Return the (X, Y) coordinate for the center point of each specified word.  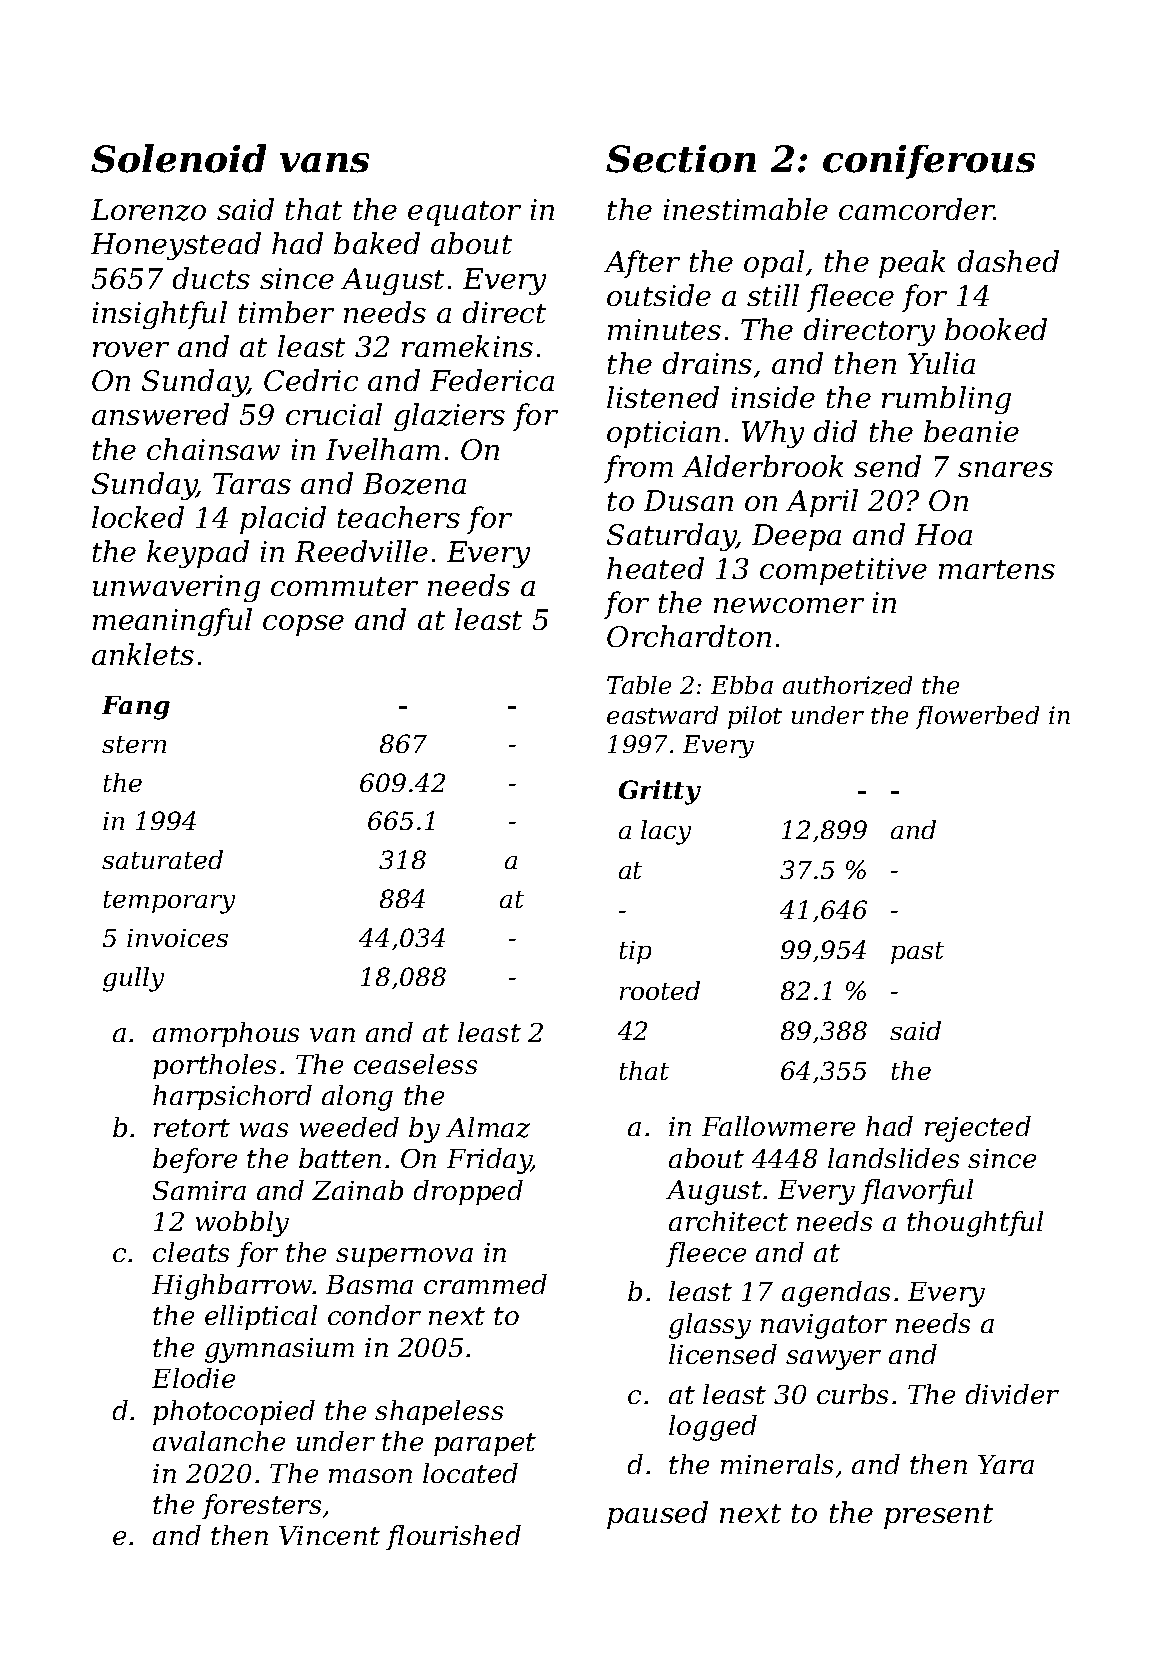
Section (681, 159)
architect (728, 1221)
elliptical (261, 1317)
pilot (755, 717)
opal (774, 264)
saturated (162, 859)
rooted (660, 990)
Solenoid (178, 158)
